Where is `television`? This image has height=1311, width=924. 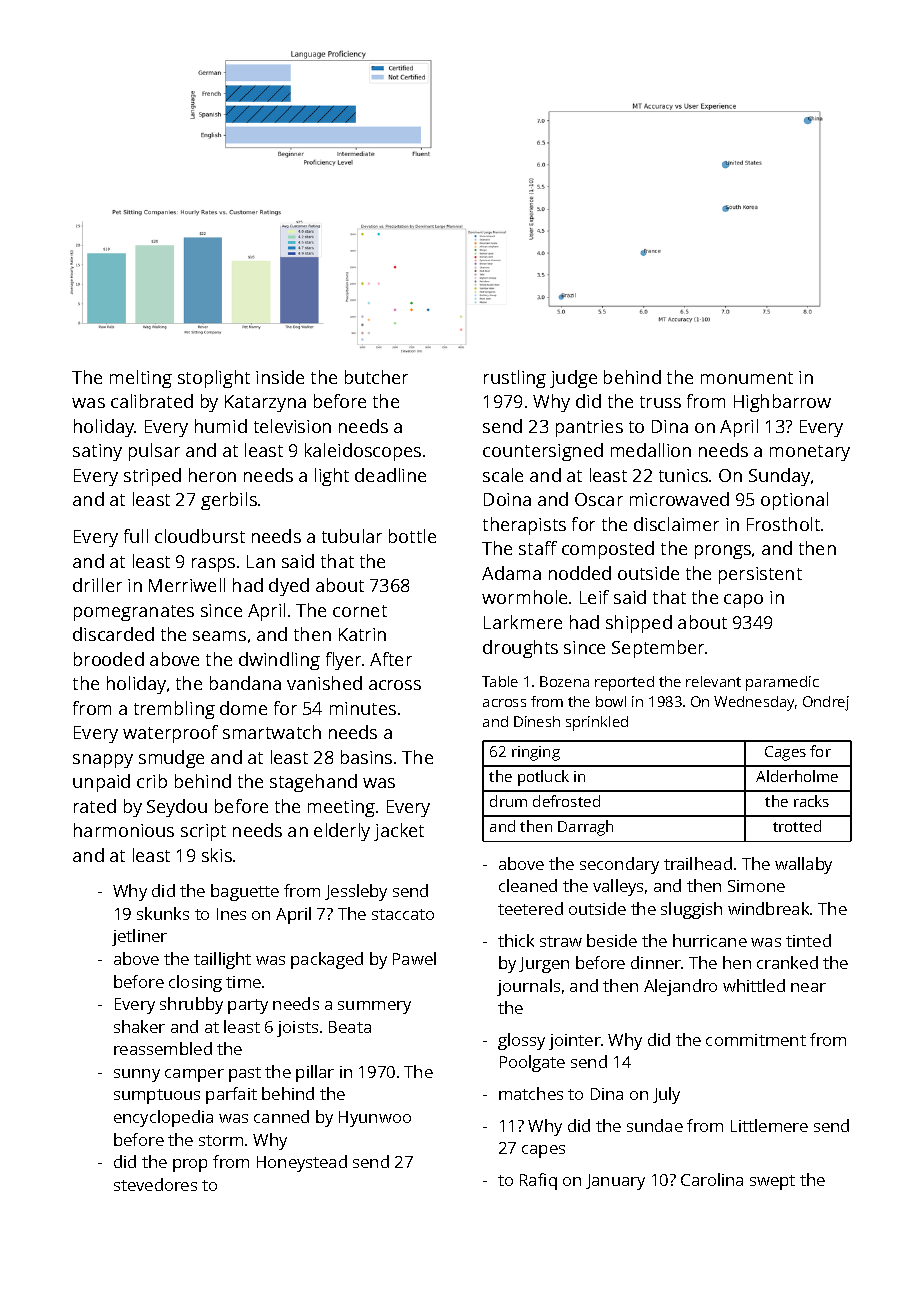 television is located at coordinates (292, 426).
